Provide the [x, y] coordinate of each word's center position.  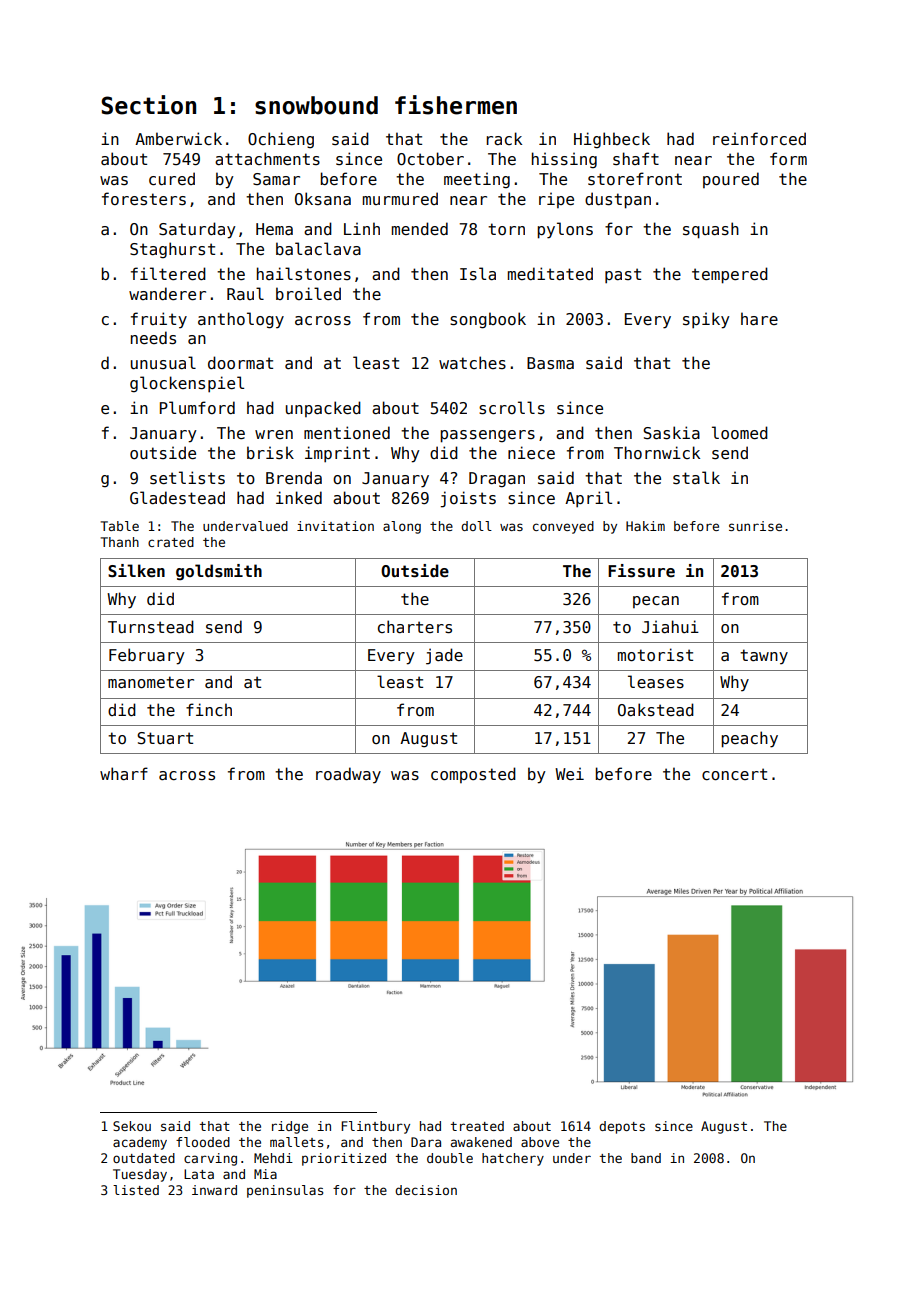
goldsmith [219, 572]
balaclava [318, 248]
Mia [265, 1174]
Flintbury [375, 1127]
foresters [144, 199]
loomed [740, 432]
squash [711, 230]
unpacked [323, 409]
